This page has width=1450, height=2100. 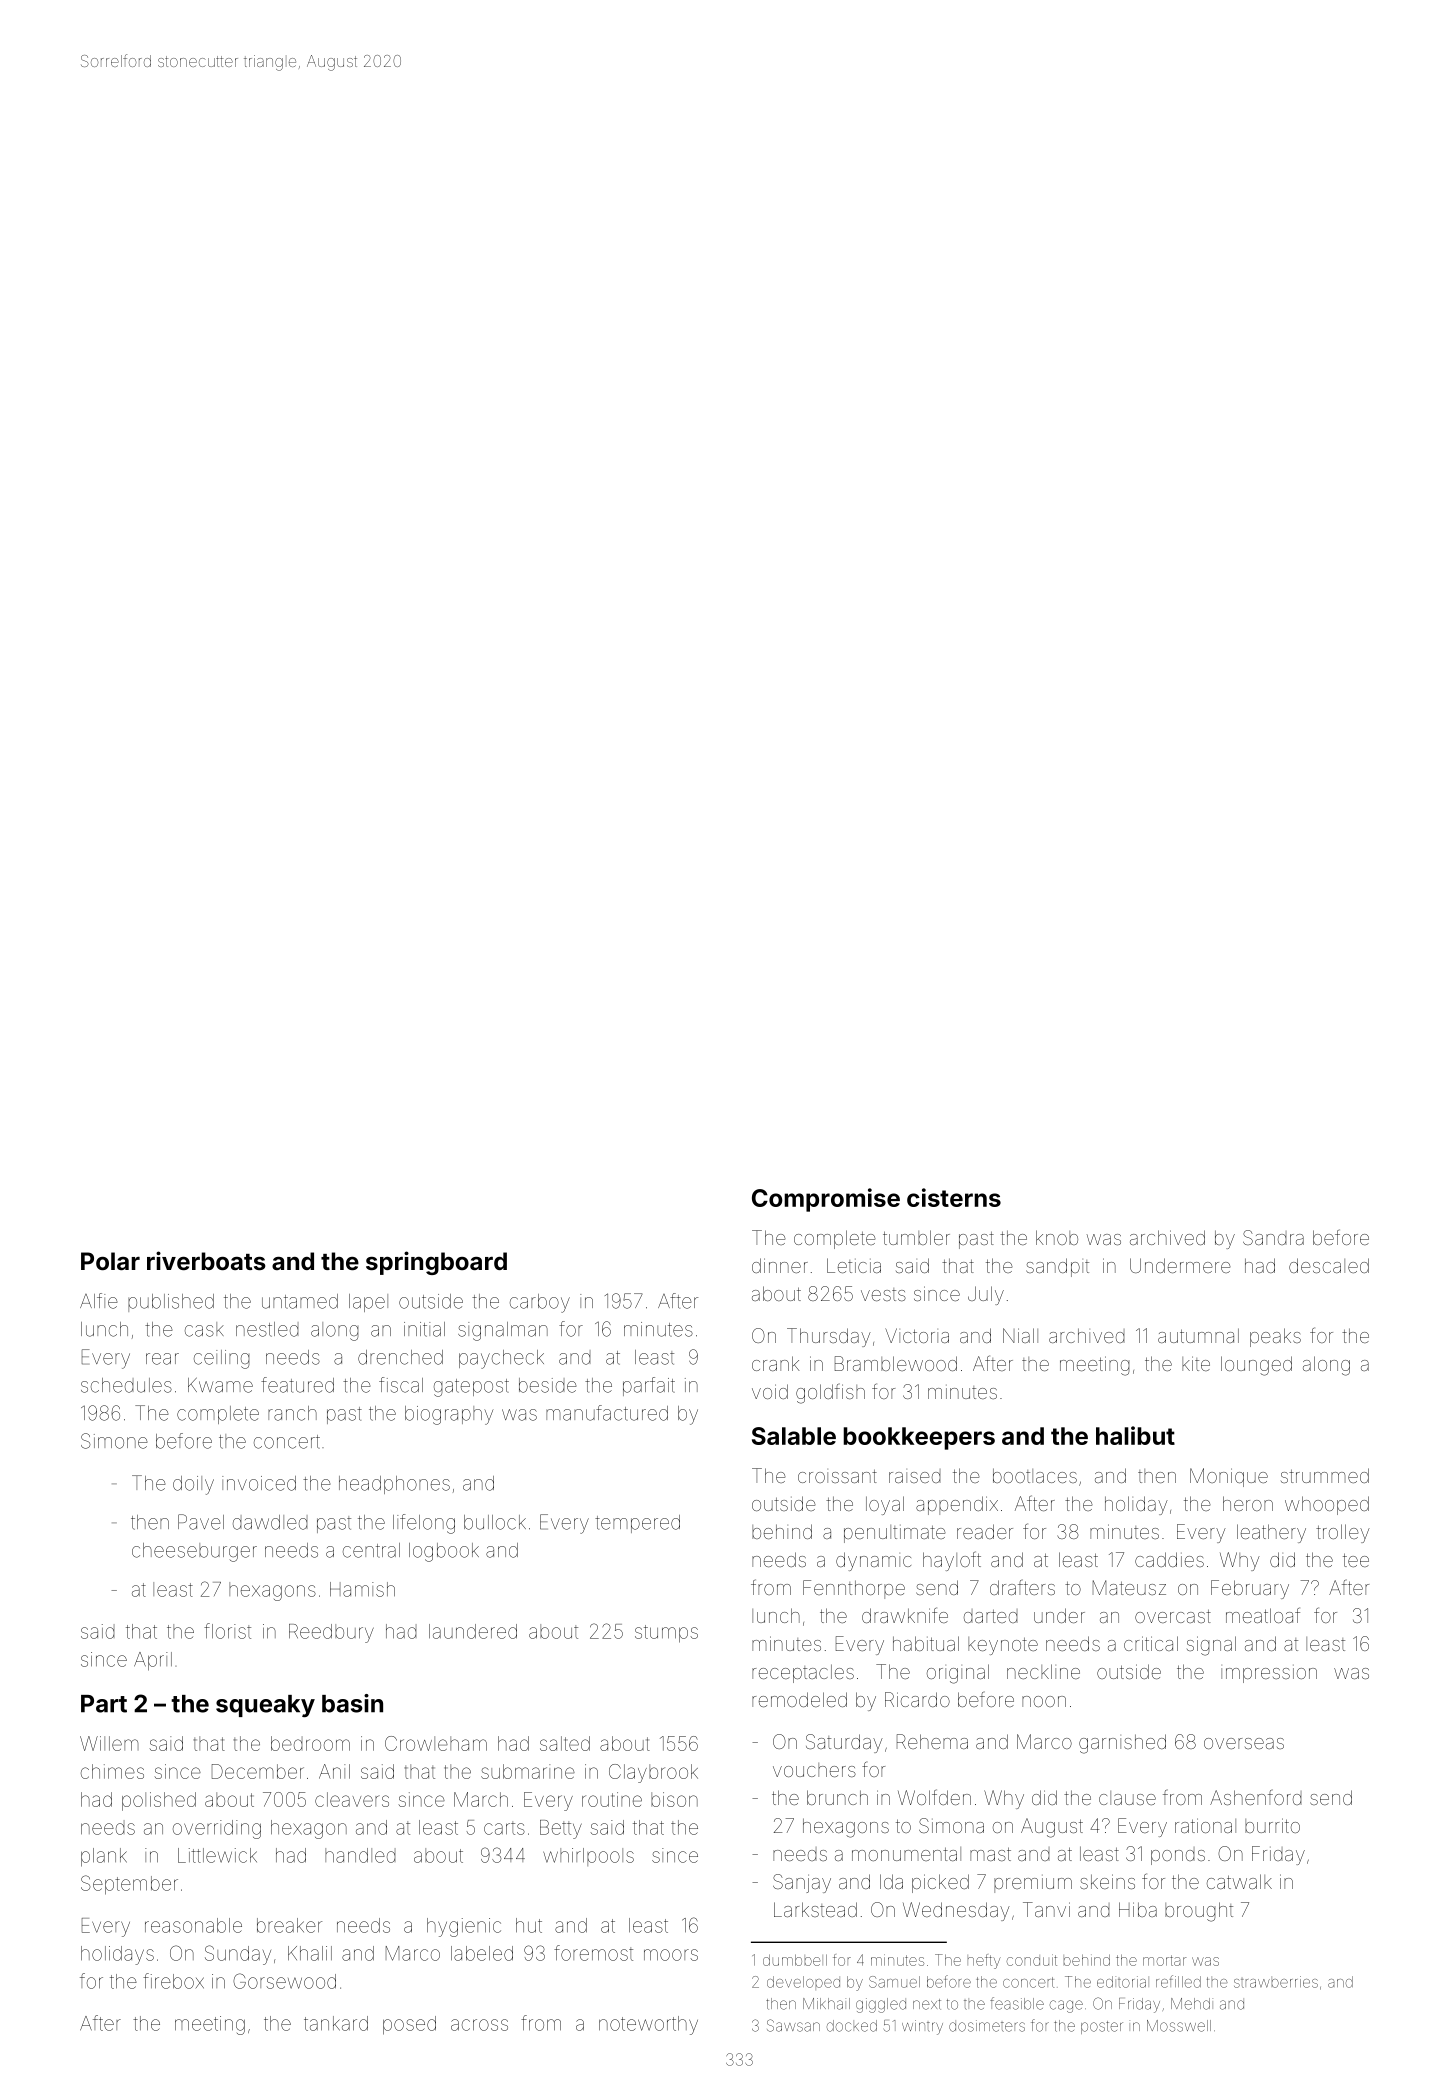 What do you see at coordinates (588, 1857) in the page?
I see `whirlpools` at bounding box center [588, 1857].
